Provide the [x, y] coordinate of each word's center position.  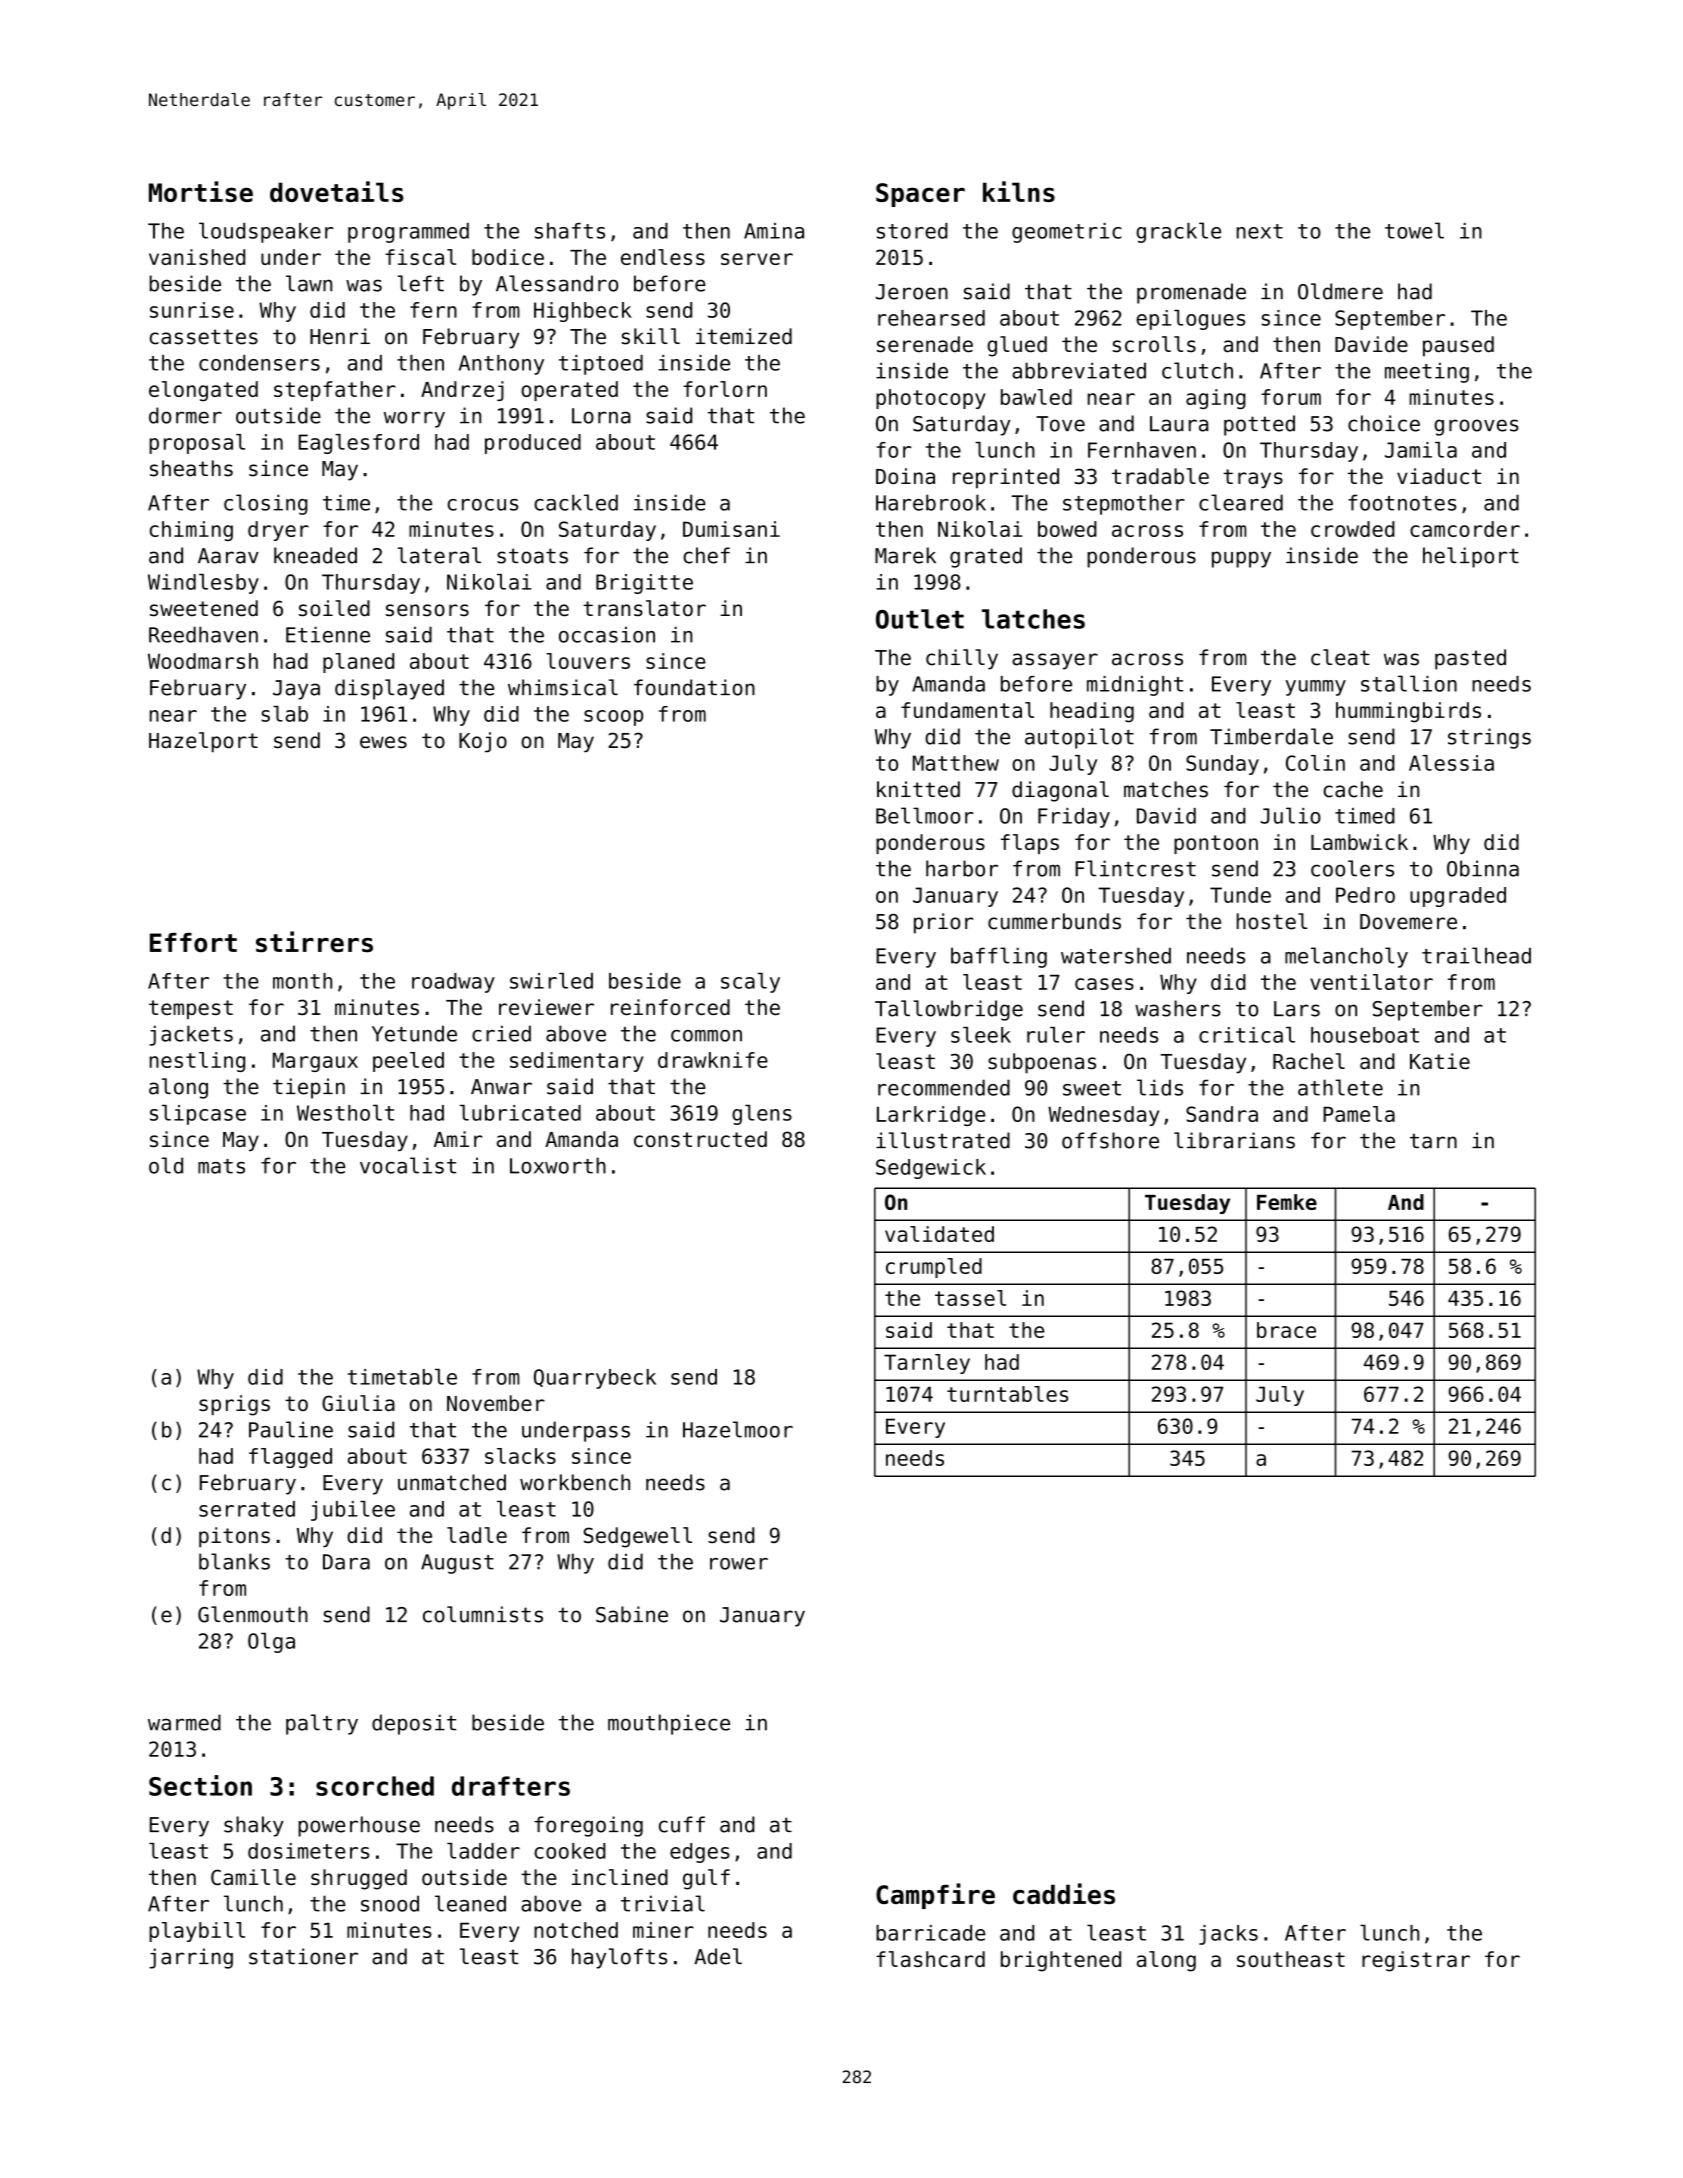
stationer [303, 1956]
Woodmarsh [203, 661]
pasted [1470, 659]
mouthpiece [669, 1724]
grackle [1178, 232]
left [420, 283]
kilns [1019, 191]
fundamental [967, 710]
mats [221, 1166]
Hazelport [203, 742]
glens [762, 1115]
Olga [271, 1643]
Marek [905, 555]
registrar [1416, 1961]
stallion [1409, 683]
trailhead [1476, 955]
